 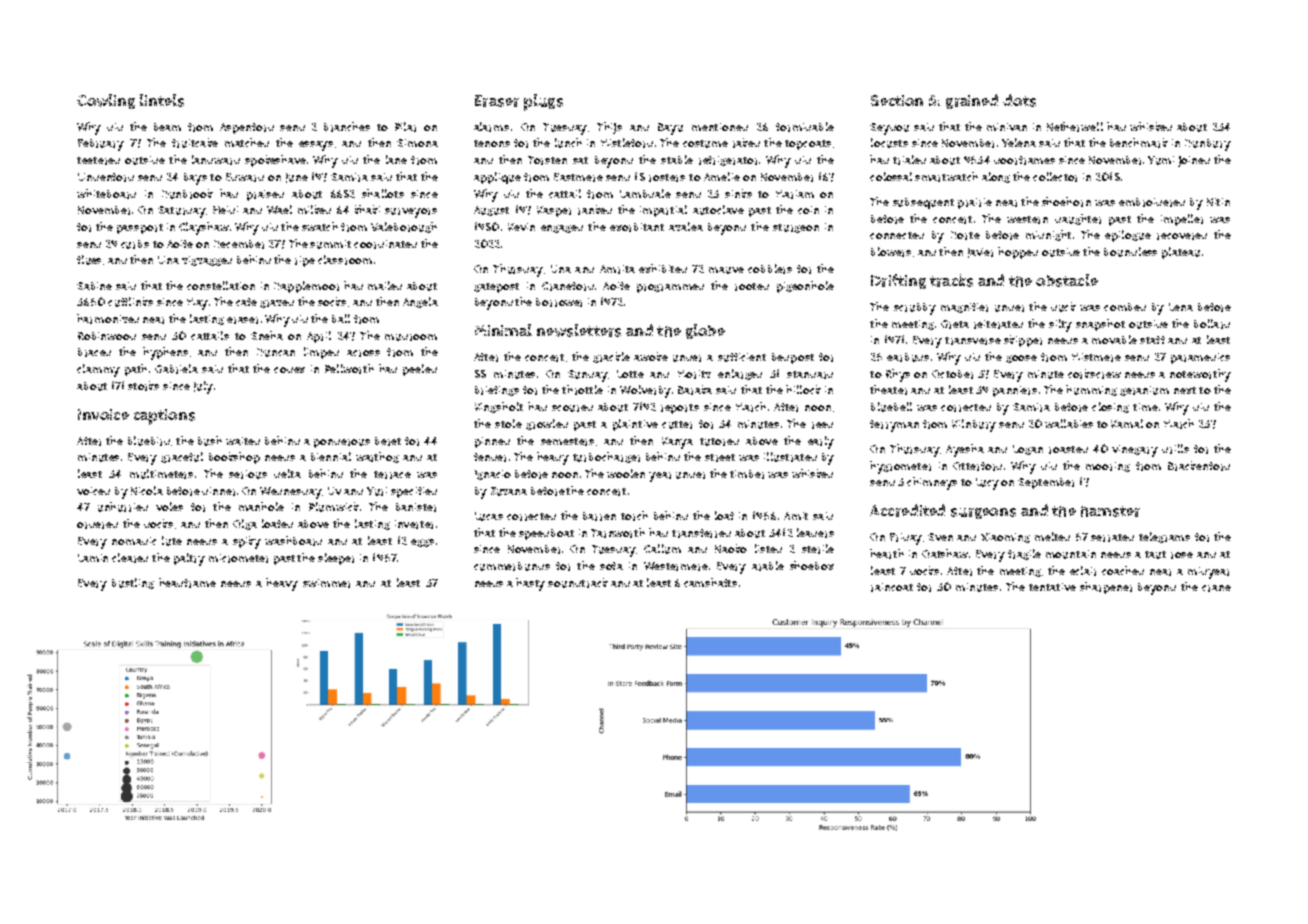 I want to click on lintels, so click(x=162, y=100).
